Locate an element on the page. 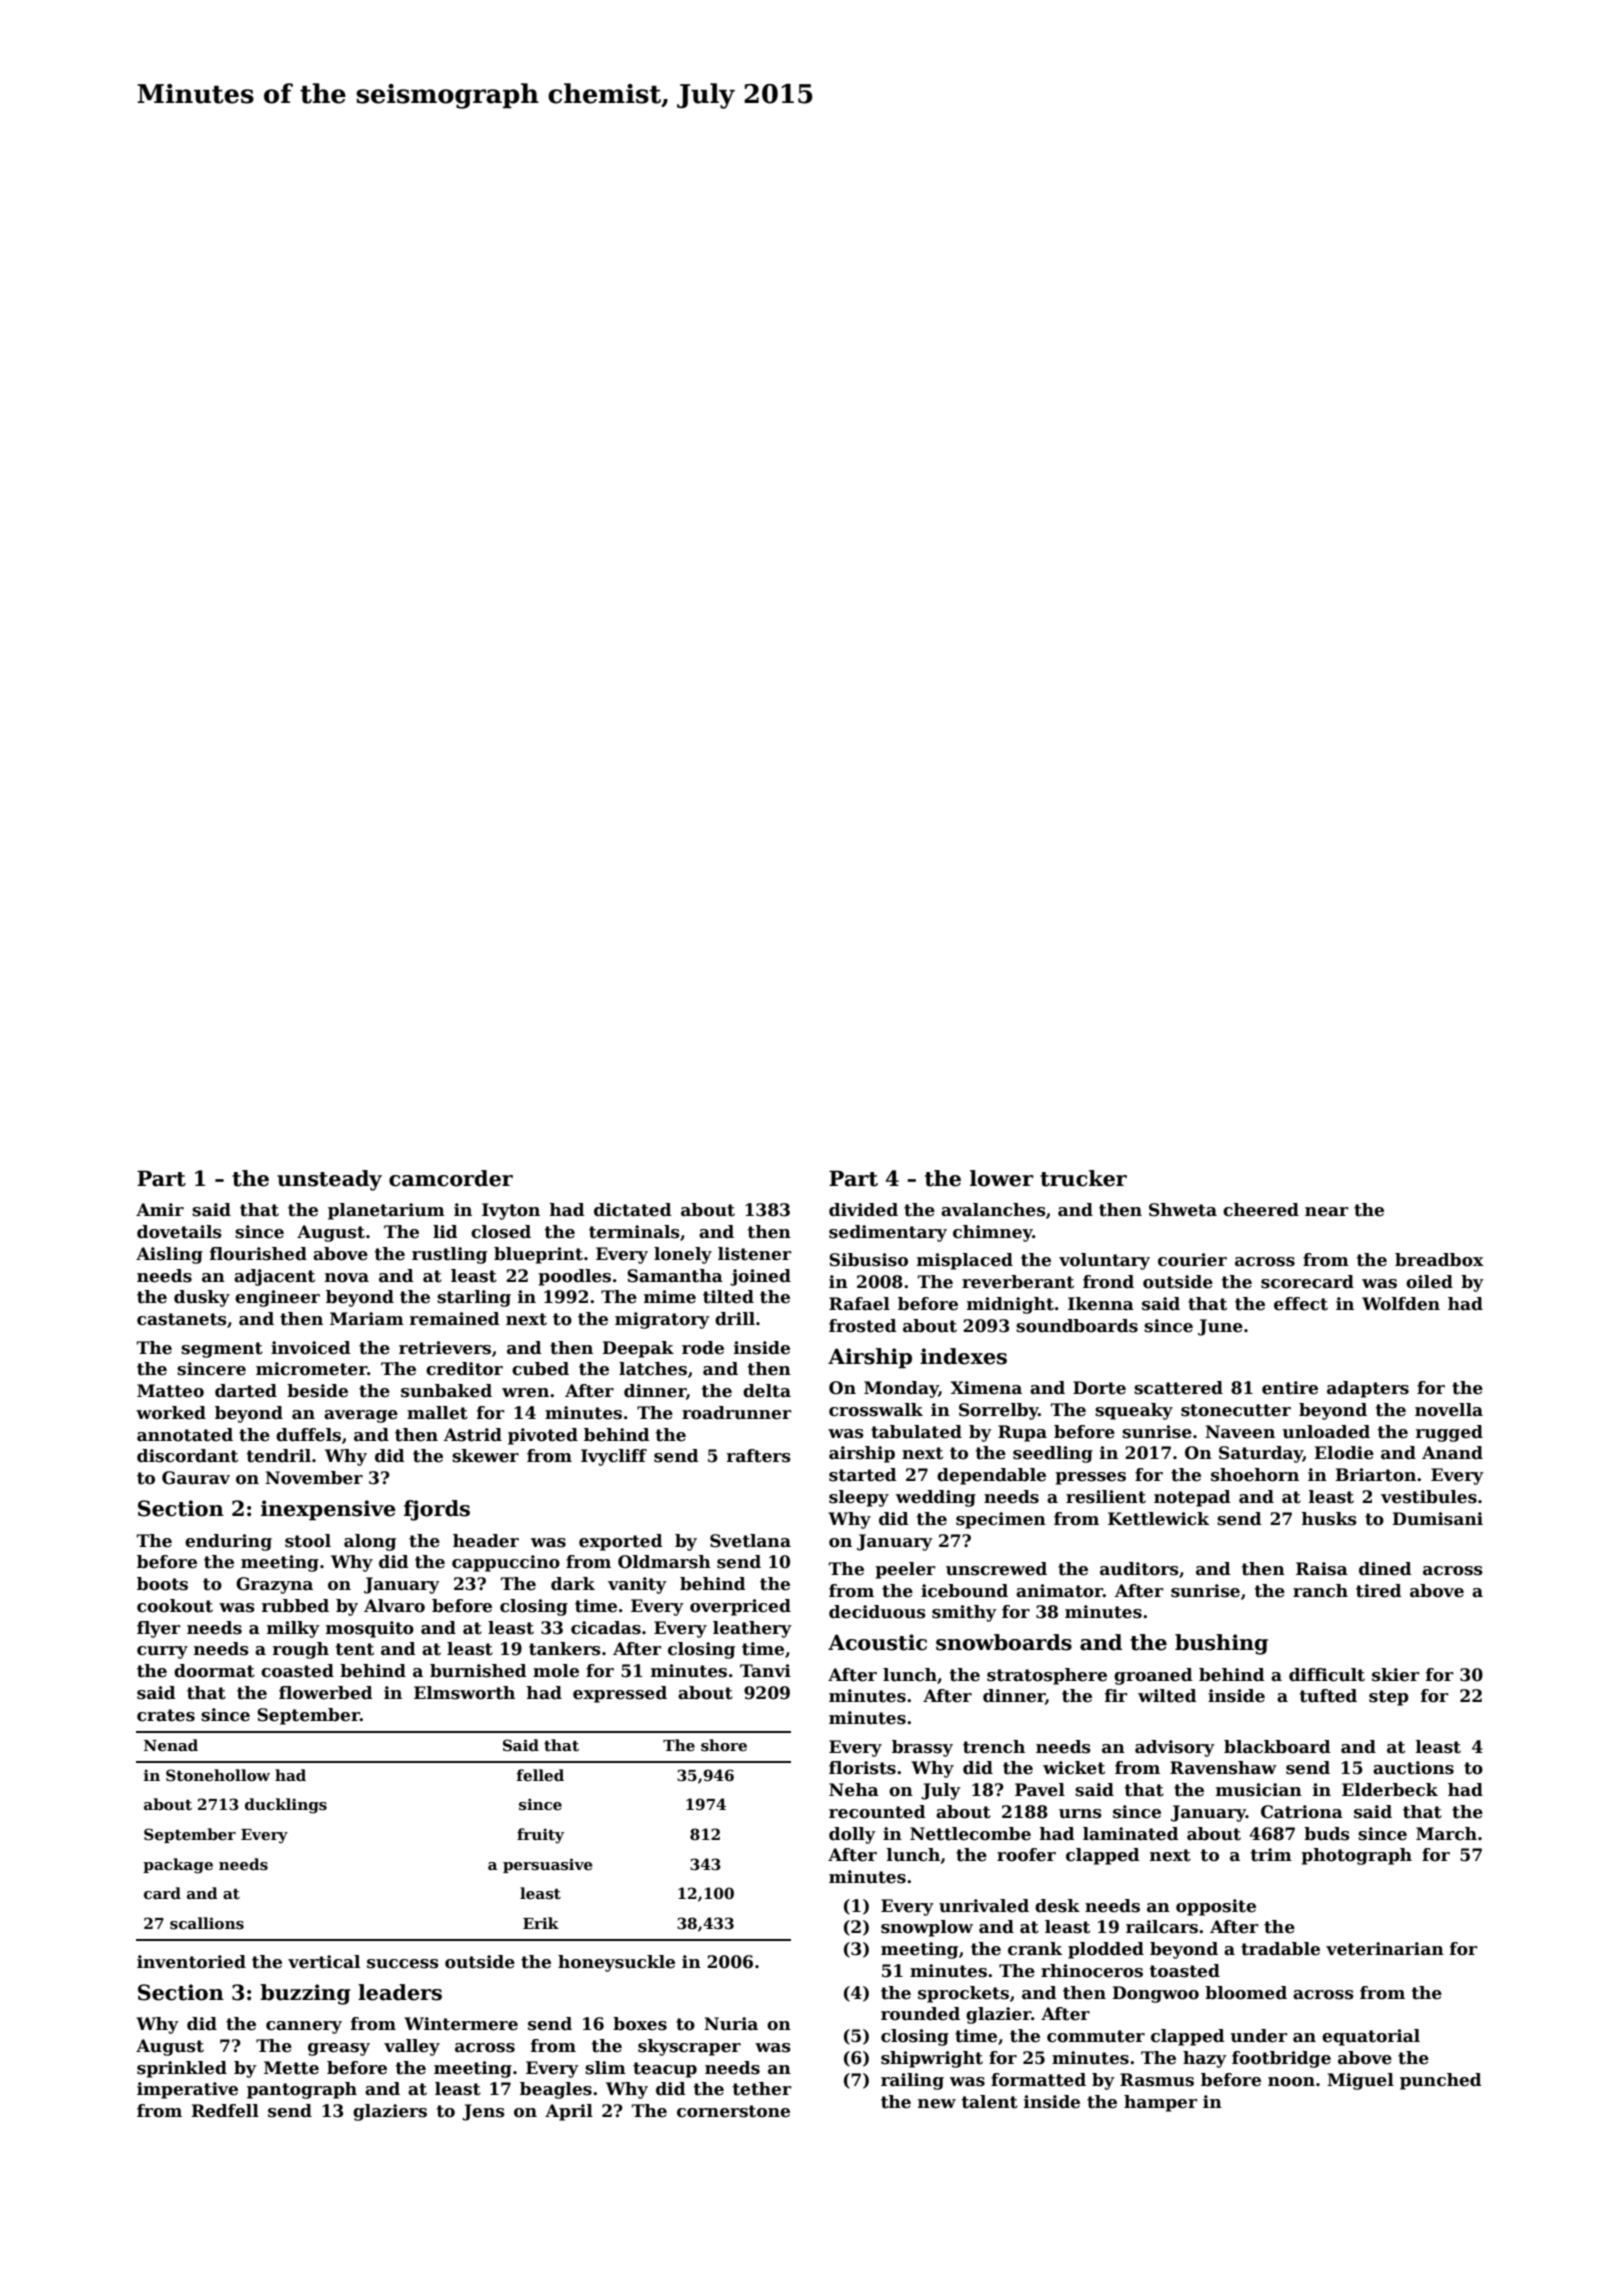  delta is located at coordinates (767, 1391).
